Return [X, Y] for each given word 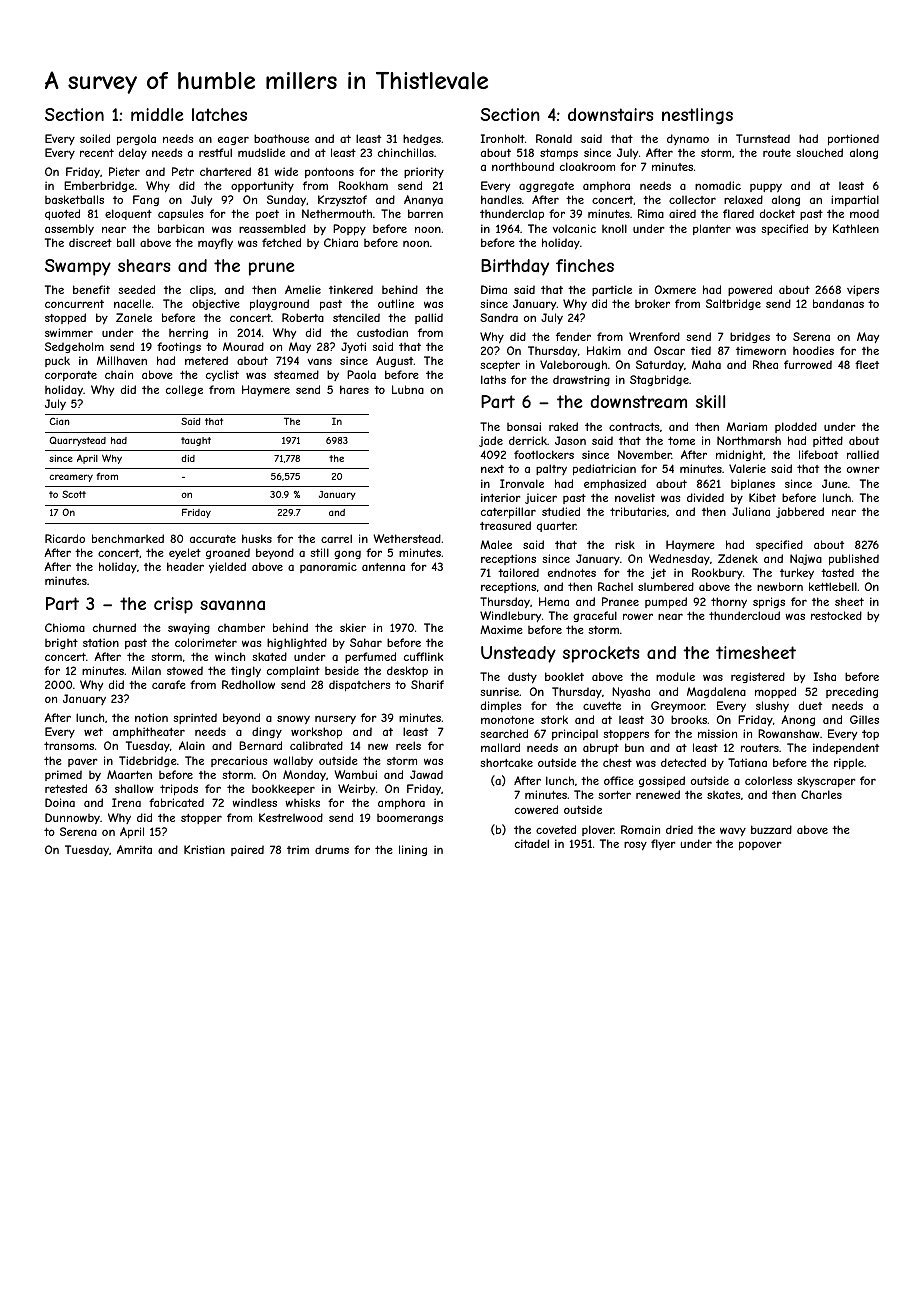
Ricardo [65, 538]
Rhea [765, 364]
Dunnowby [72, 818]
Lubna [408, 389]
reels [408, 745]
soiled [95, 138]
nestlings [697, 116]
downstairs [610, 114]
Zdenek [738, 558]
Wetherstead [407, 538]
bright [61, 643]
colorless [768, 780]
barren [425, 213]
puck [57, 361]
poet [267, 215]
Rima [651, 213]
